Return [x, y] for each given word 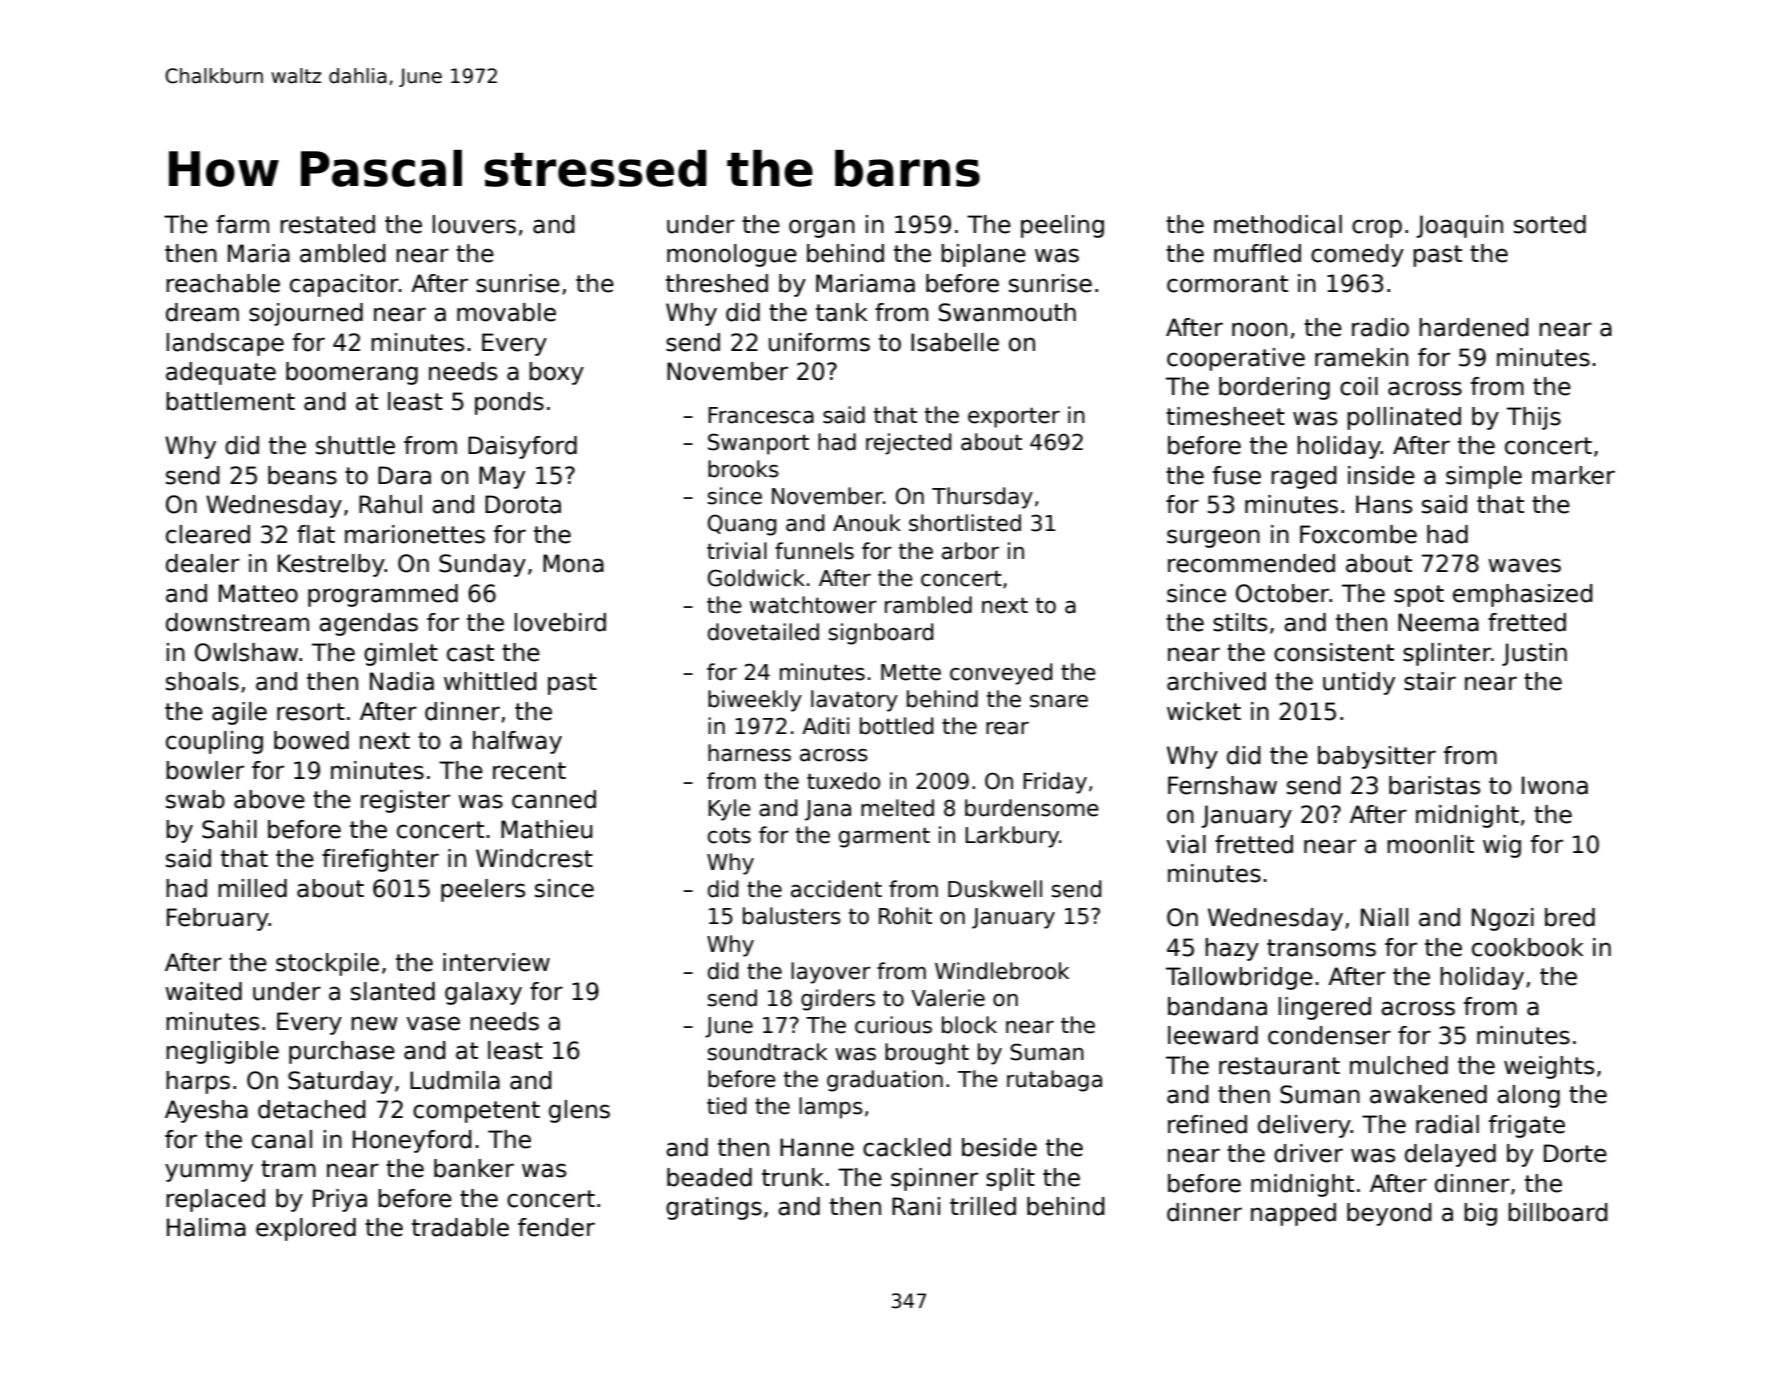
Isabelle [955, 342]
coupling [214, 742]
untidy [1359, 683]
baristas [1434, 785]
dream [202, 312]
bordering [1274, 388]
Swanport [758, 444]
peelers [483, 890]
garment [884, 837]
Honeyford [412, 1141]
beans [302, 475]
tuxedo [843, 781]
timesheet [1225, 416]
